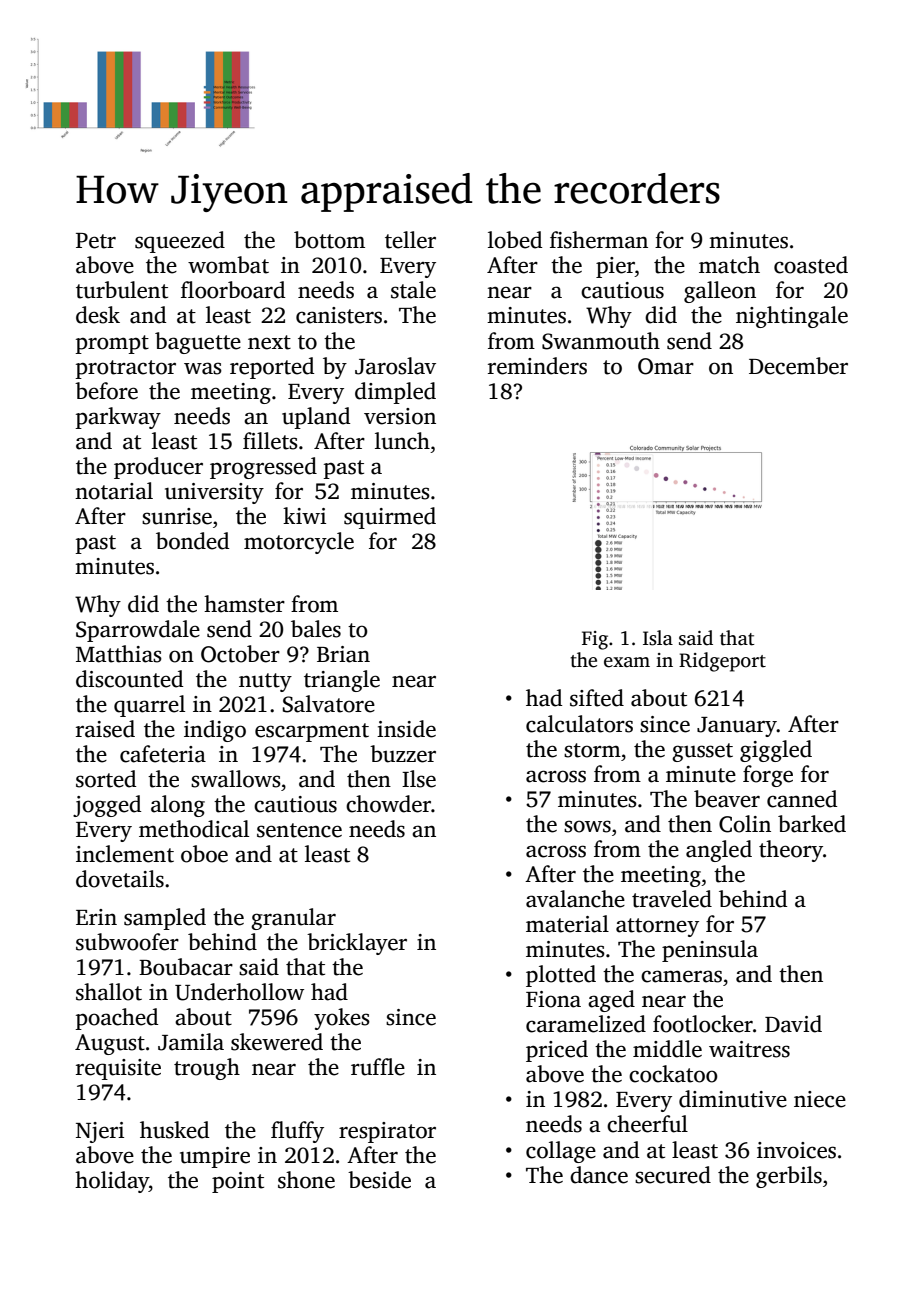  I want to click on Ridgeport, so click(722, 662).
